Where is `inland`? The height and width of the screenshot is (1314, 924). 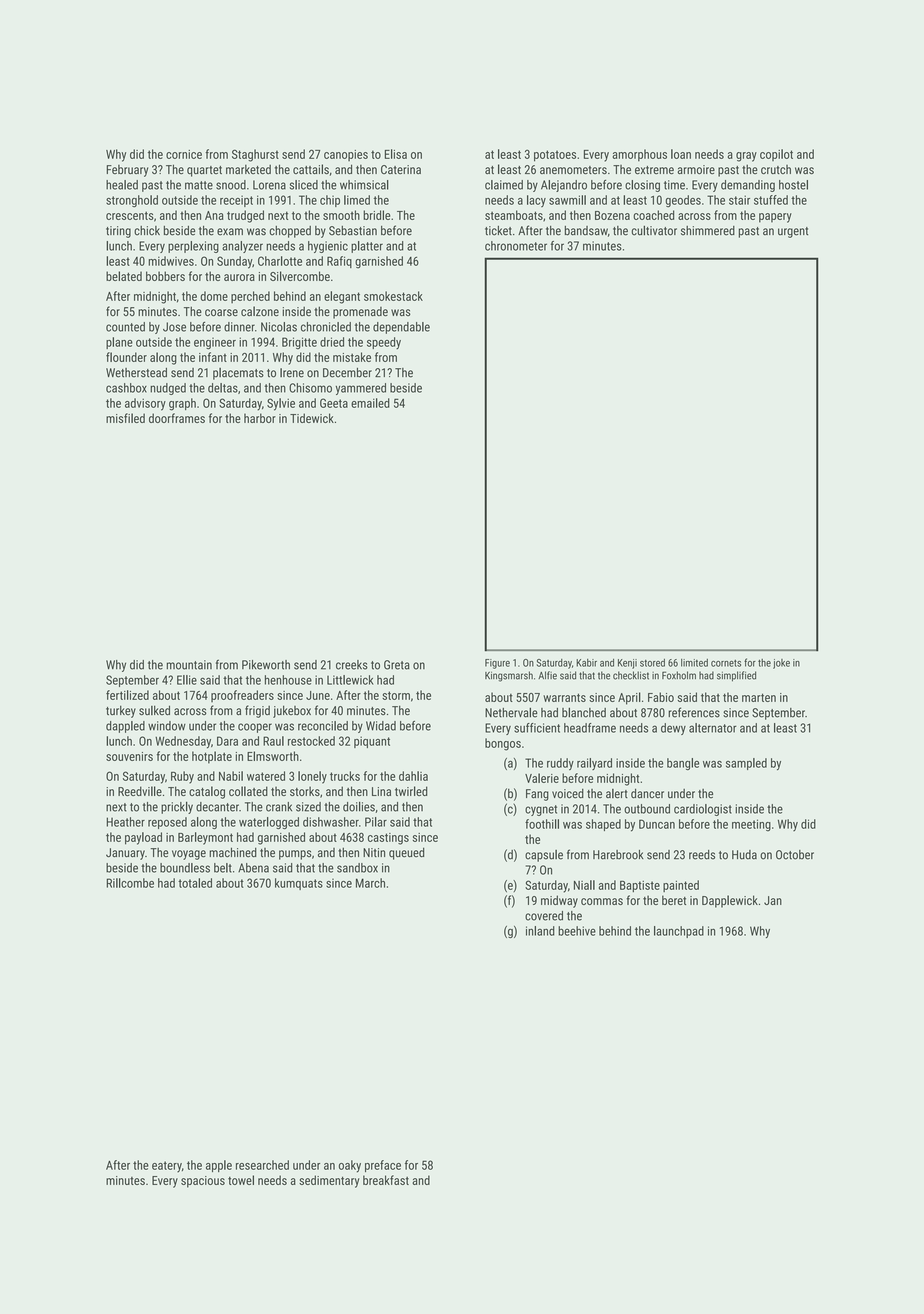
inland is located at coordinates (540, 931).
